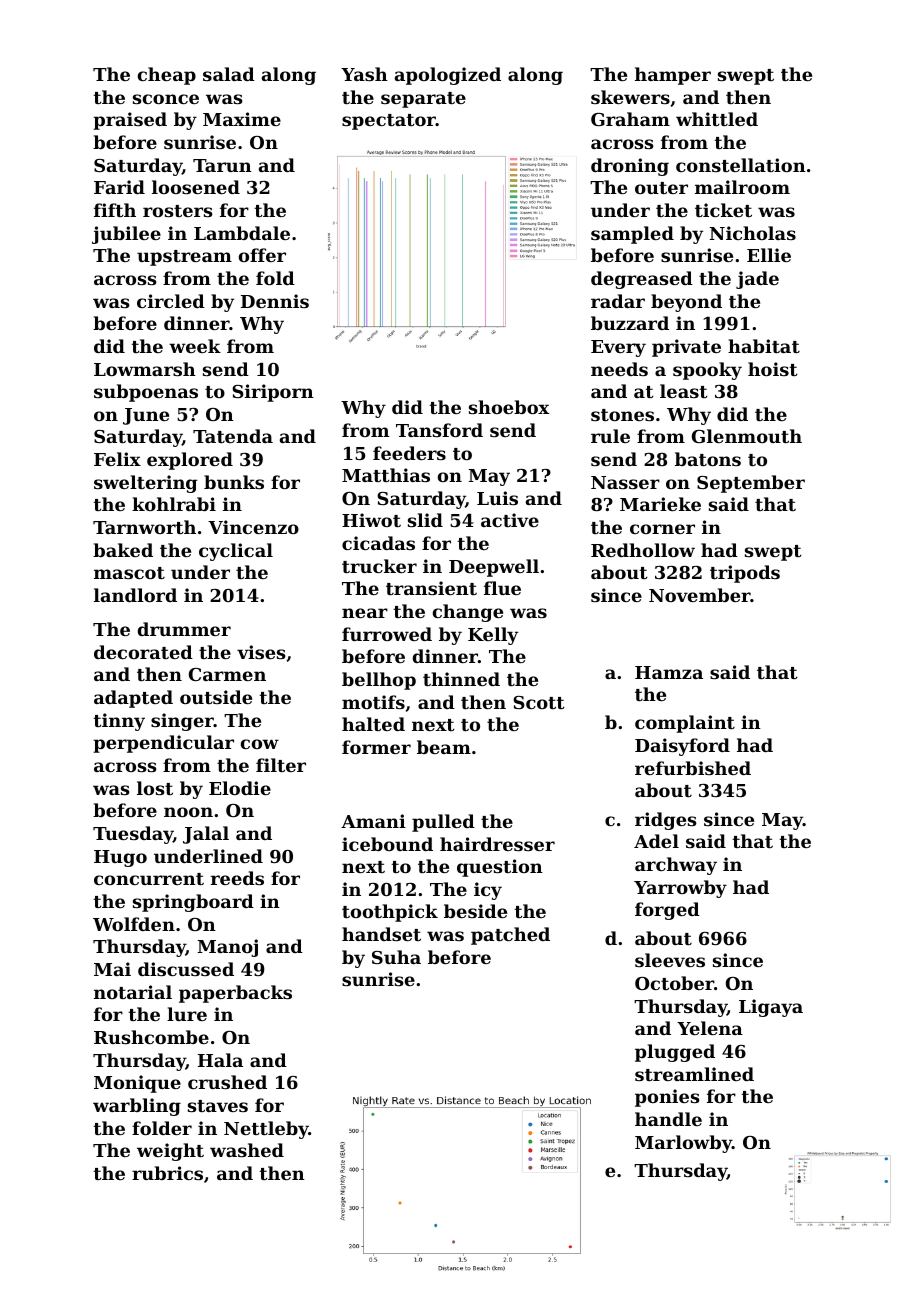 Image resolution: width=908 pixels, height=1316 pixels. I want to click on weight, so click(170, 1152).
